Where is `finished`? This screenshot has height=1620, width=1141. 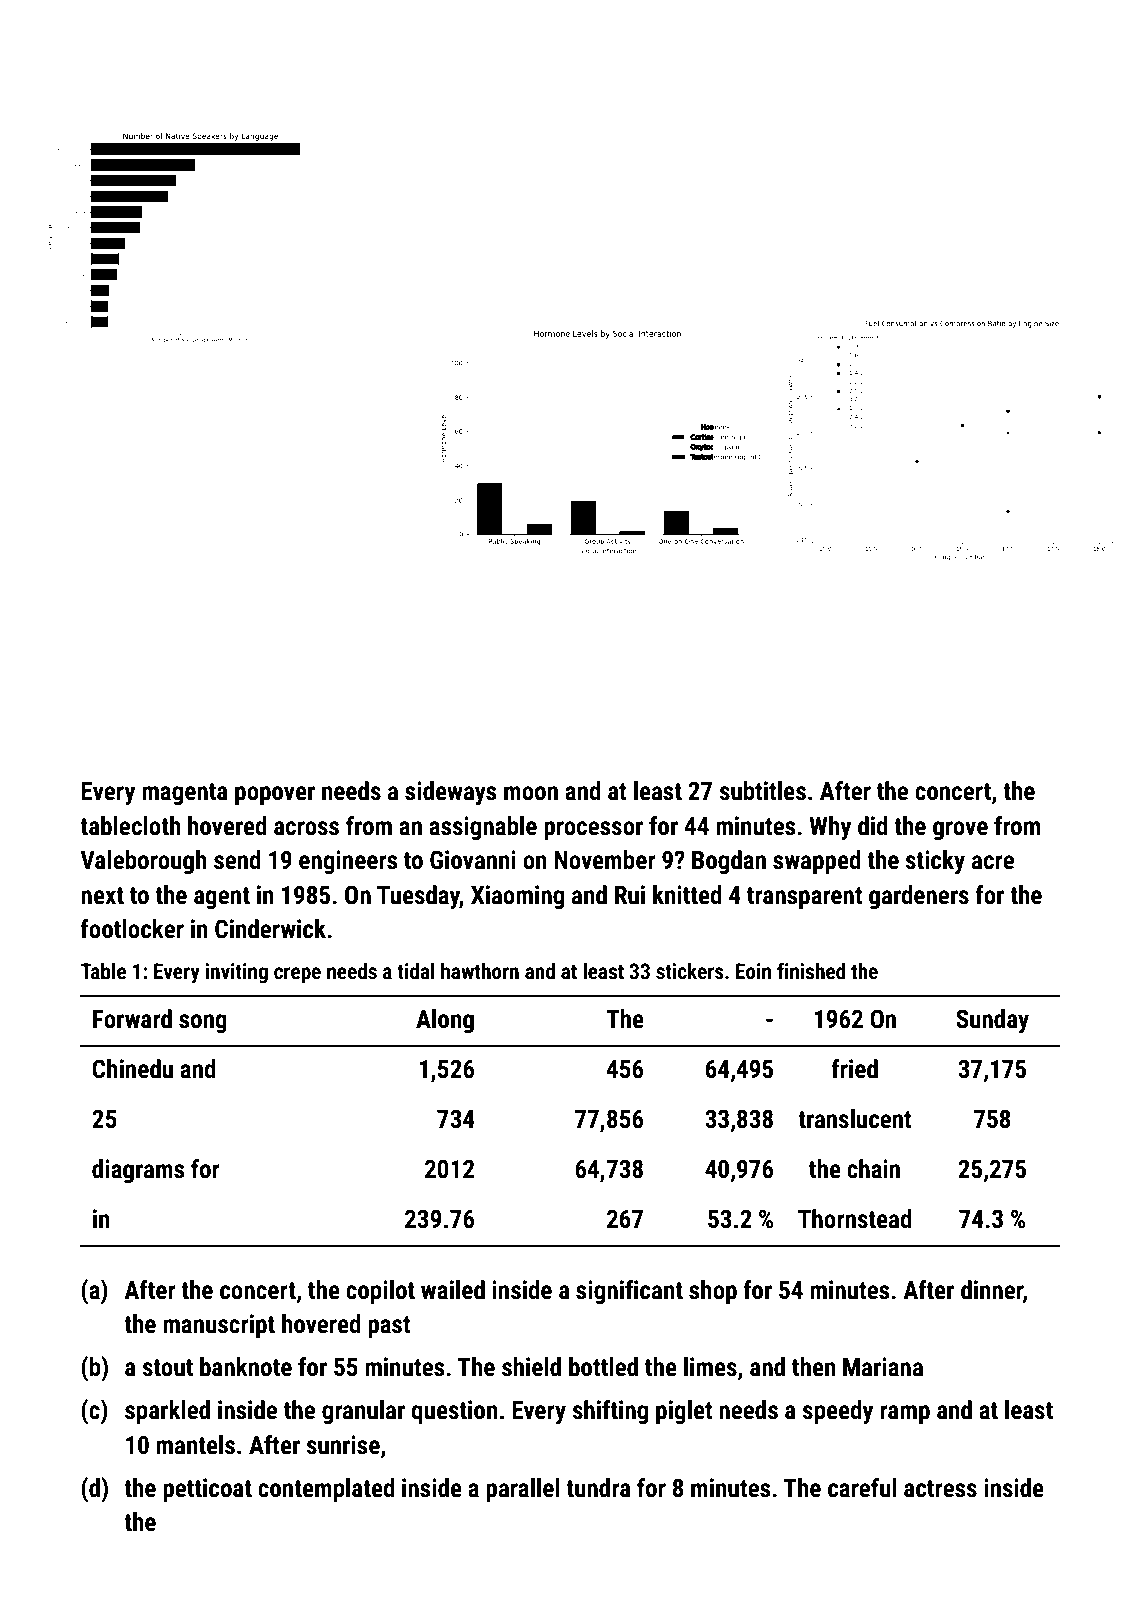
finished is located at coordinates (811, 971).
